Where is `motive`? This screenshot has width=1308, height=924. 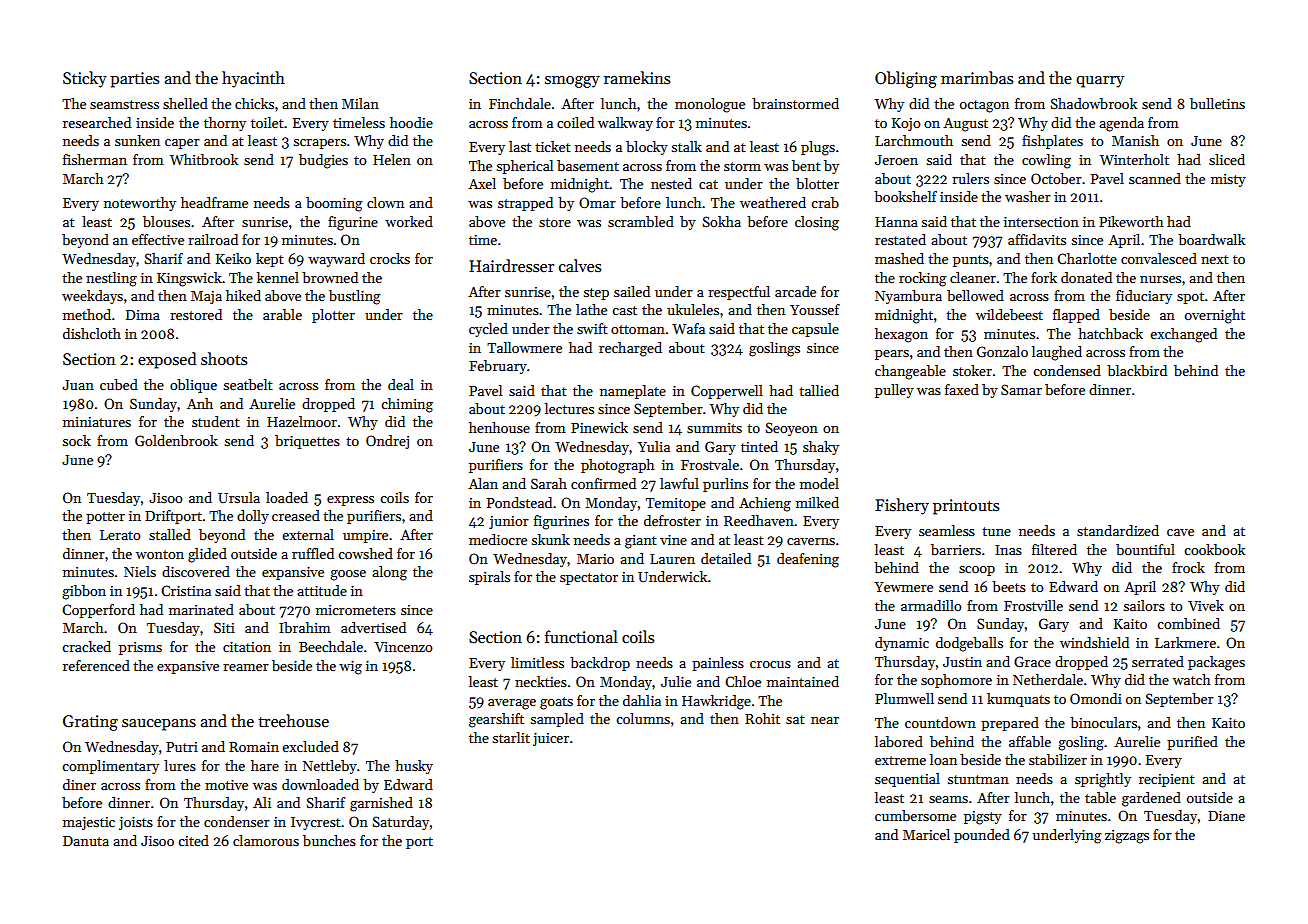
motive is located at coordinates (226, 785).
